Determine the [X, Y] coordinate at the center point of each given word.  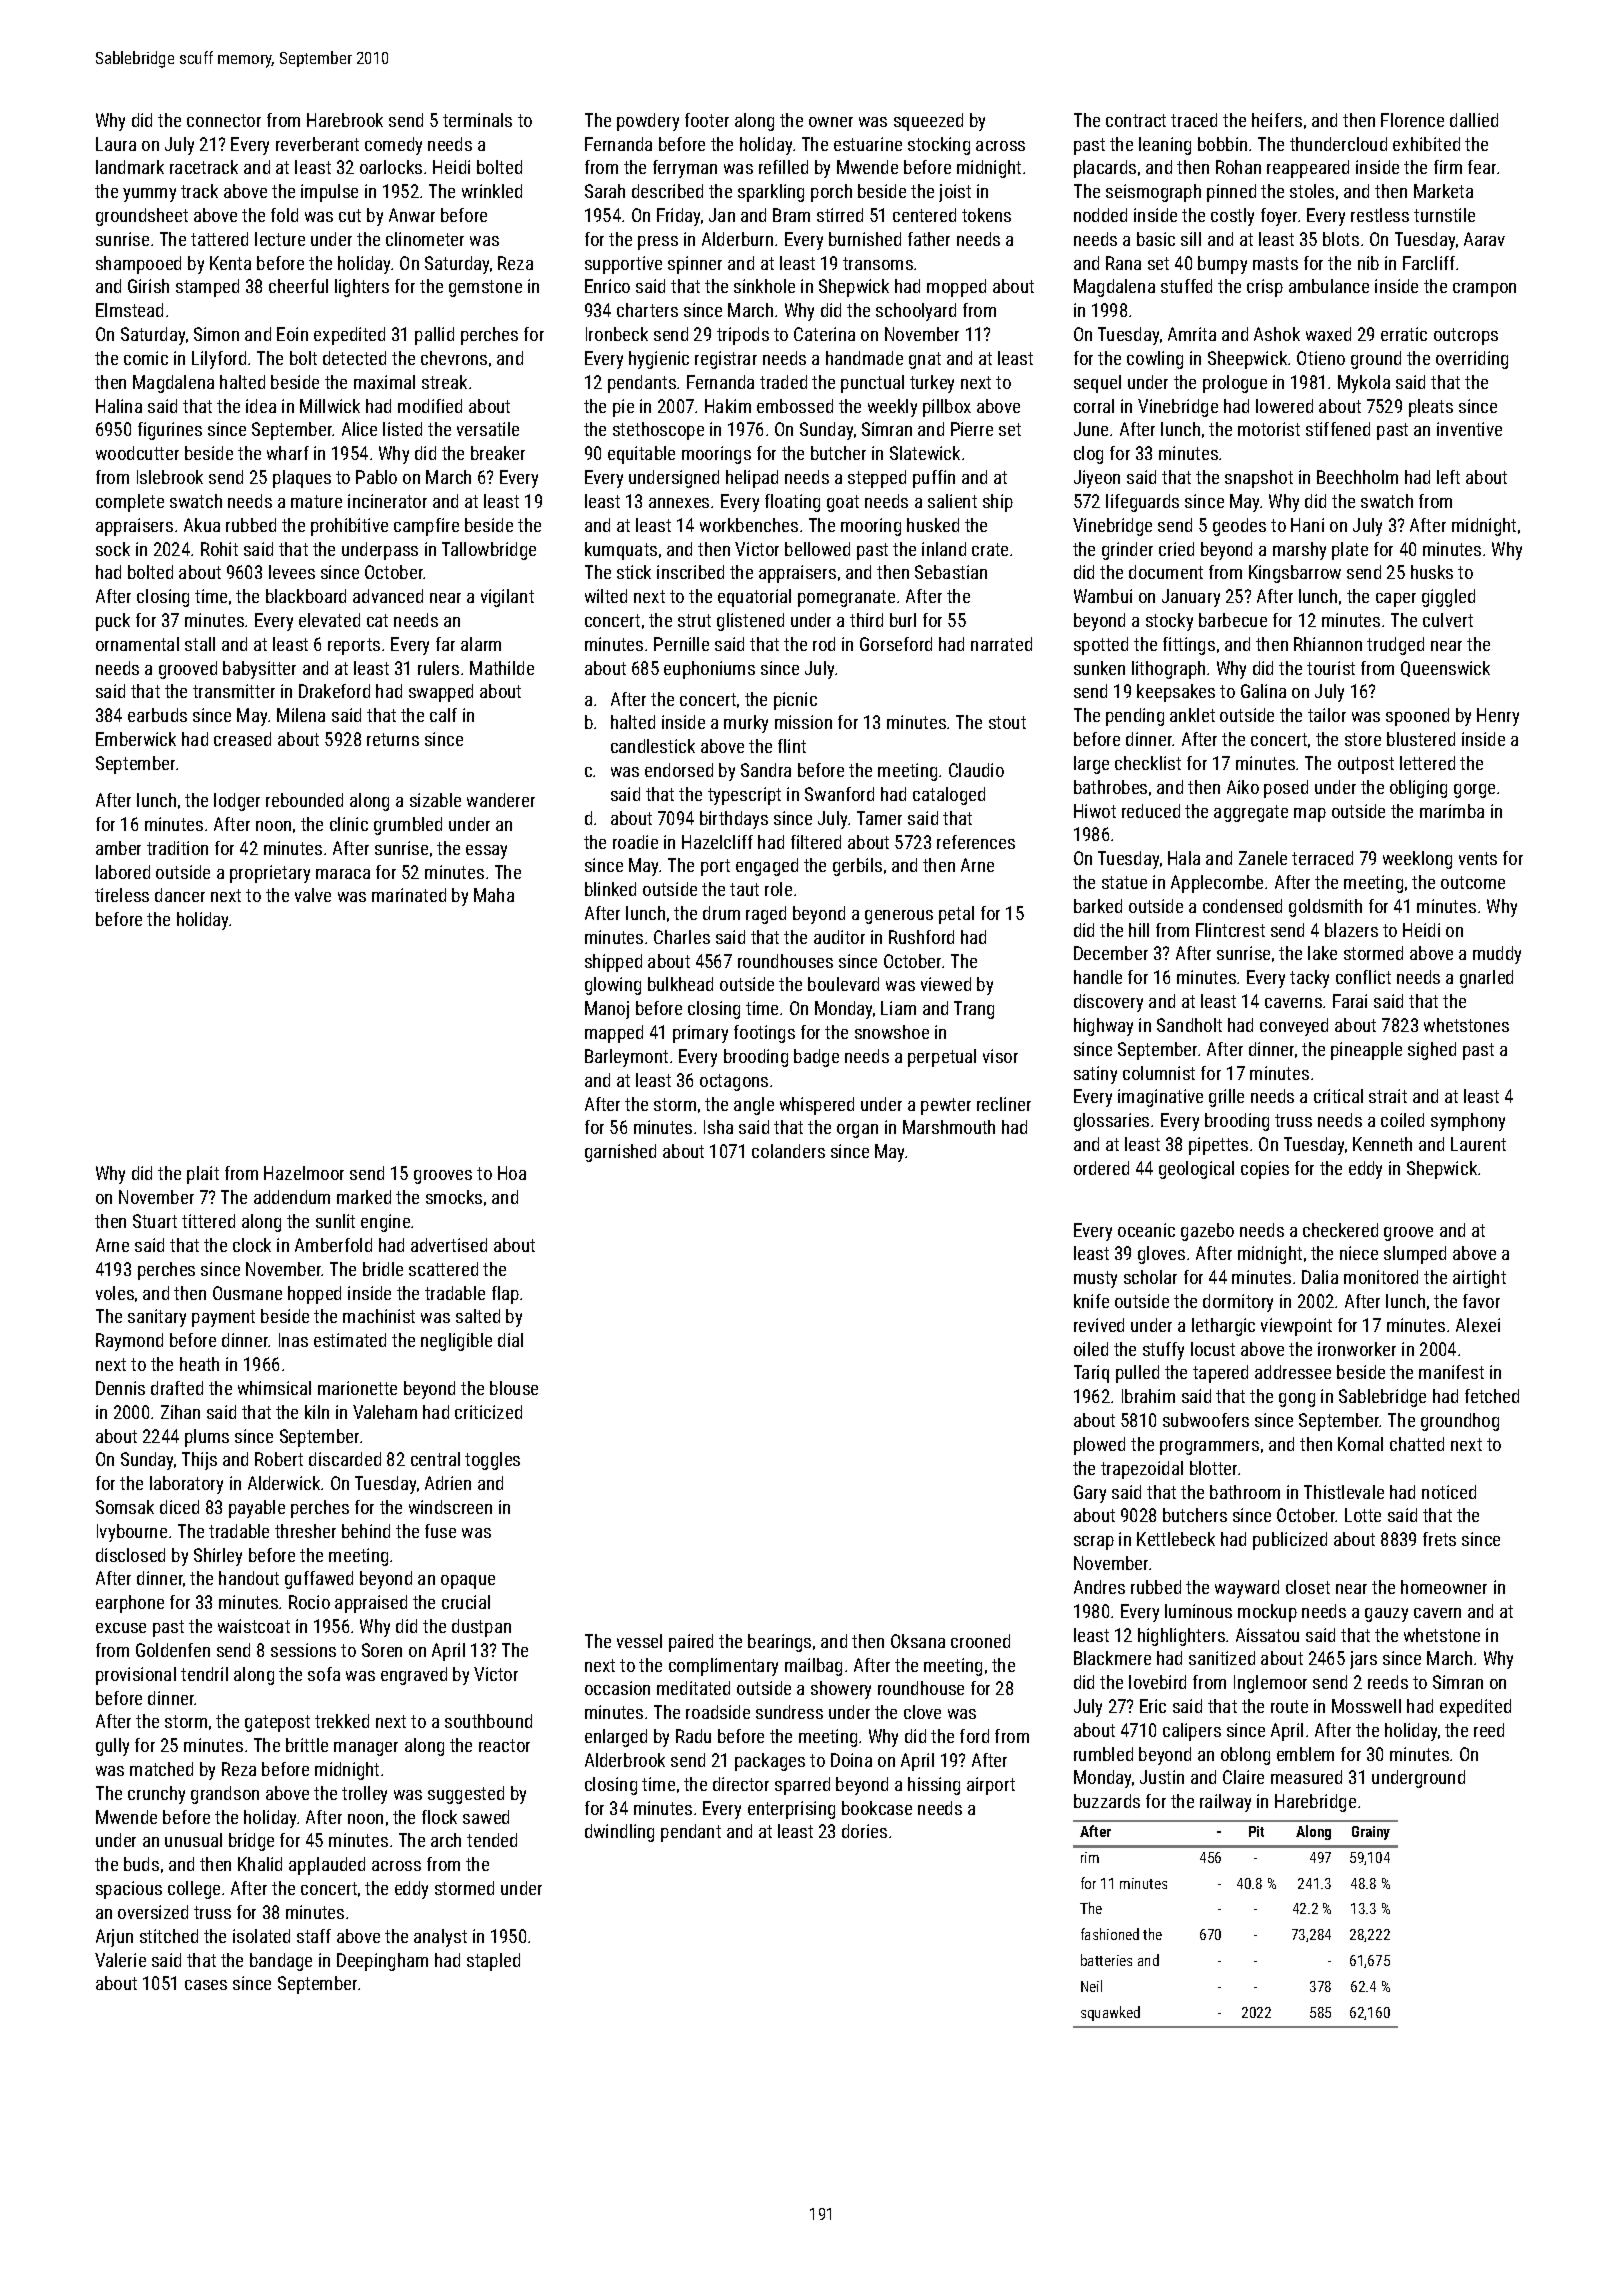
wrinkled [492, 191]
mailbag [813, 1667]
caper [1396, 600]
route [1289, 1706]
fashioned [1110, 1934]
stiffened [1338, 429]
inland [944, 549]
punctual [872, 384]
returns [393, 739]
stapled [493, 1962]
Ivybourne [132, 1533]
